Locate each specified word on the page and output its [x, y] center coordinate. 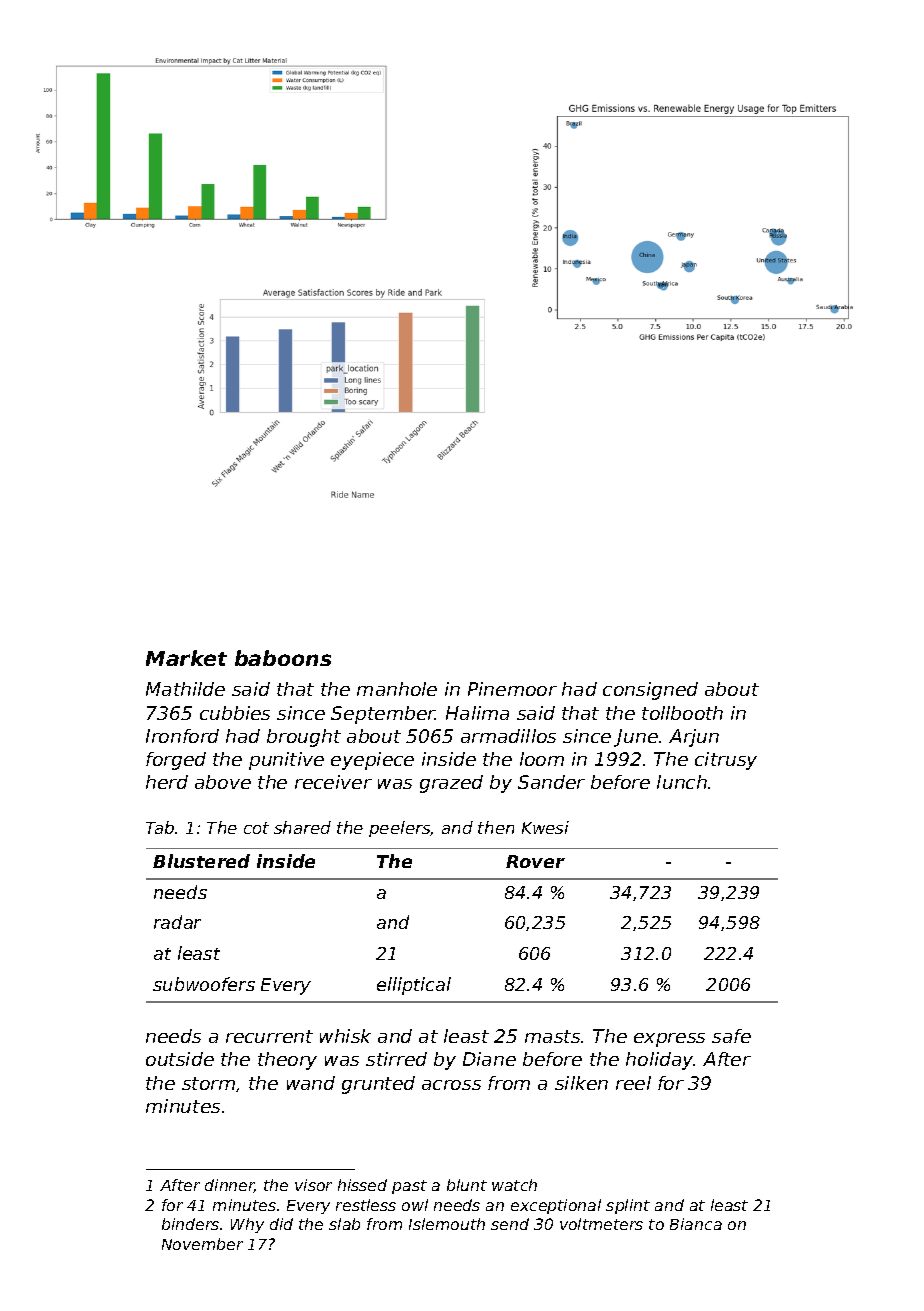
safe [731, 1036]
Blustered [201, 861]
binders [190, 1224]
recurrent [269, 1036]
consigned [650, 691]
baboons [283, 658]
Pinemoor [512, 689]
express [669, 1040]
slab [344, 1224]
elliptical [414, 986]
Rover [535, 861]
